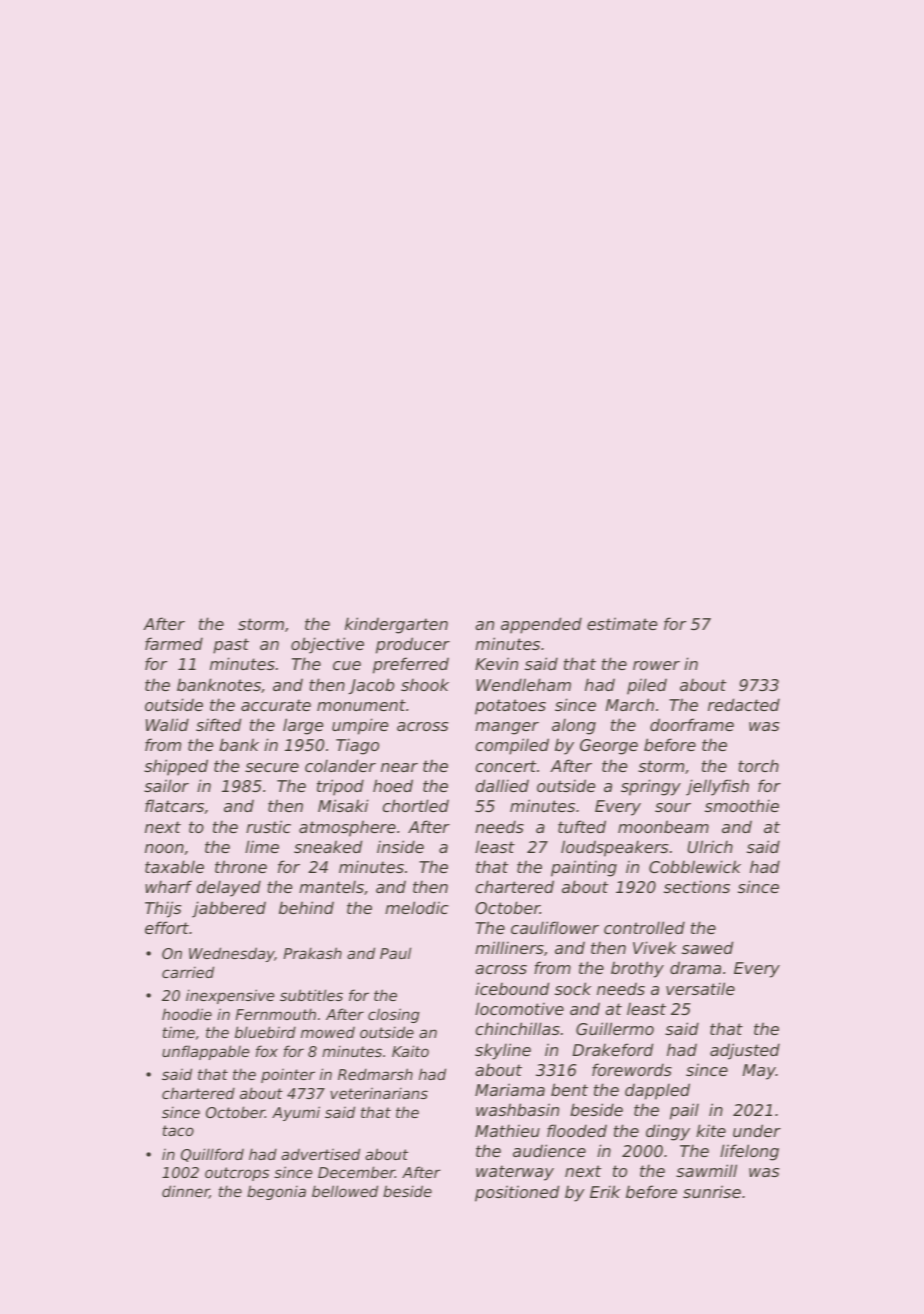  Describe the element at coordinates (276, 705) in the page. I see `accurate` at that location.
